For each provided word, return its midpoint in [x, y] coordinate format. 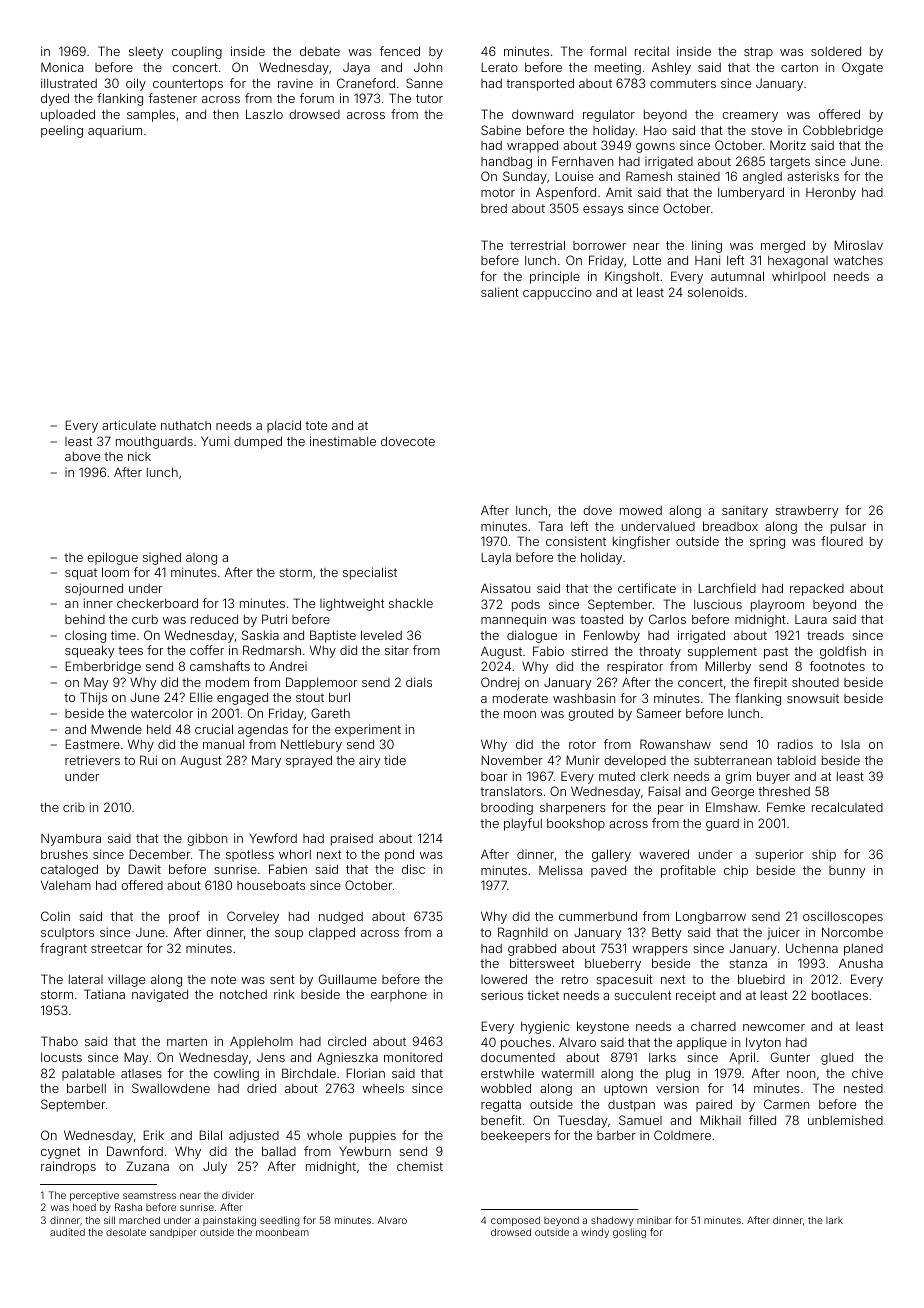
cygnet [60, 1153]
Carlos [667, 619]
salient [500, 292]
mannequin [513, 621]
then [225, 114]
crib [74, 807]
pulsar [848, 527]
